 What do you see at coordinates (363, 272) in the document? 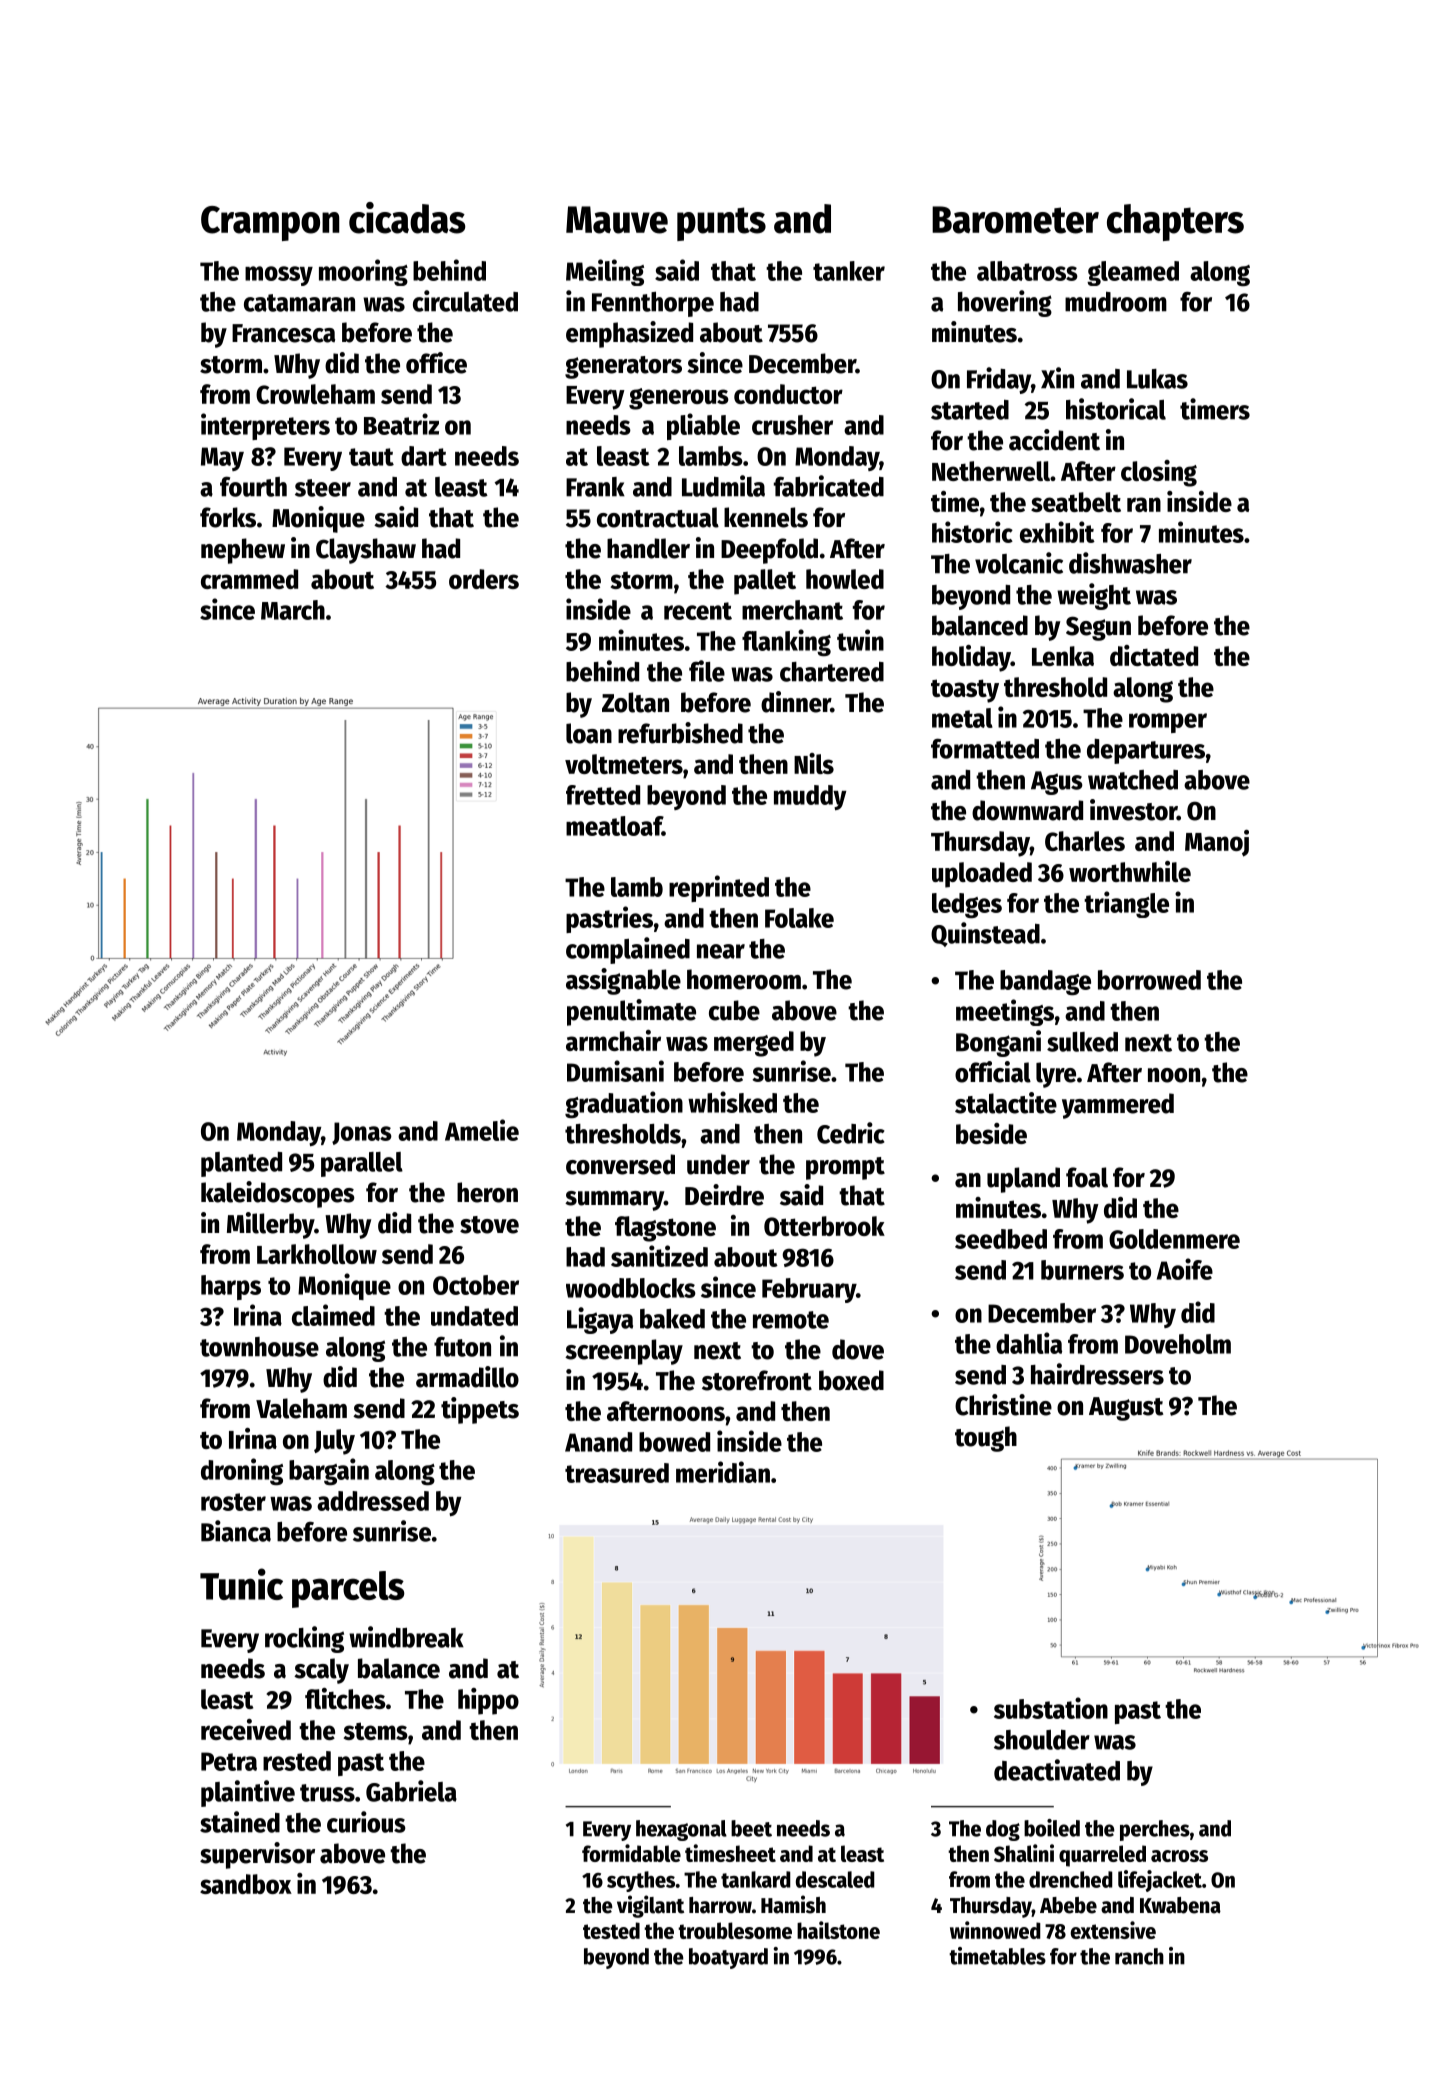
I see `mooring` at bounding box center [363, 272].
